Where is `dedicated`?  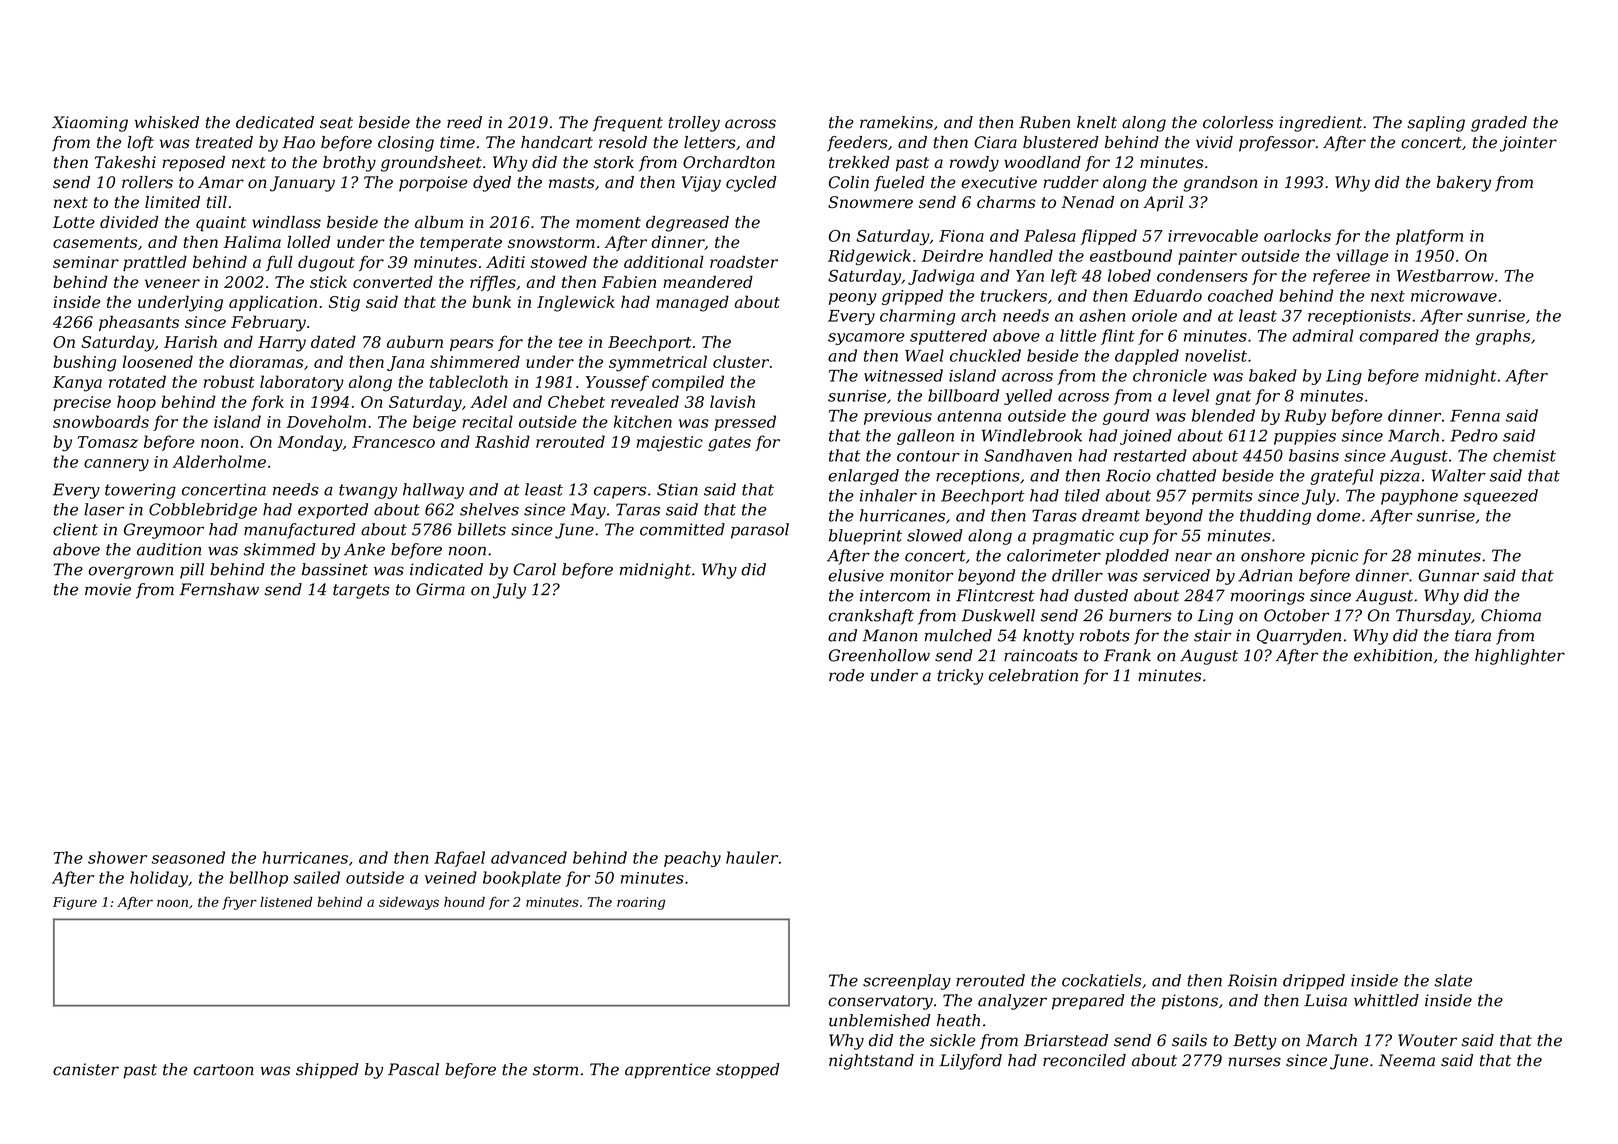
dedicated is located at coordinates (275, 122).
